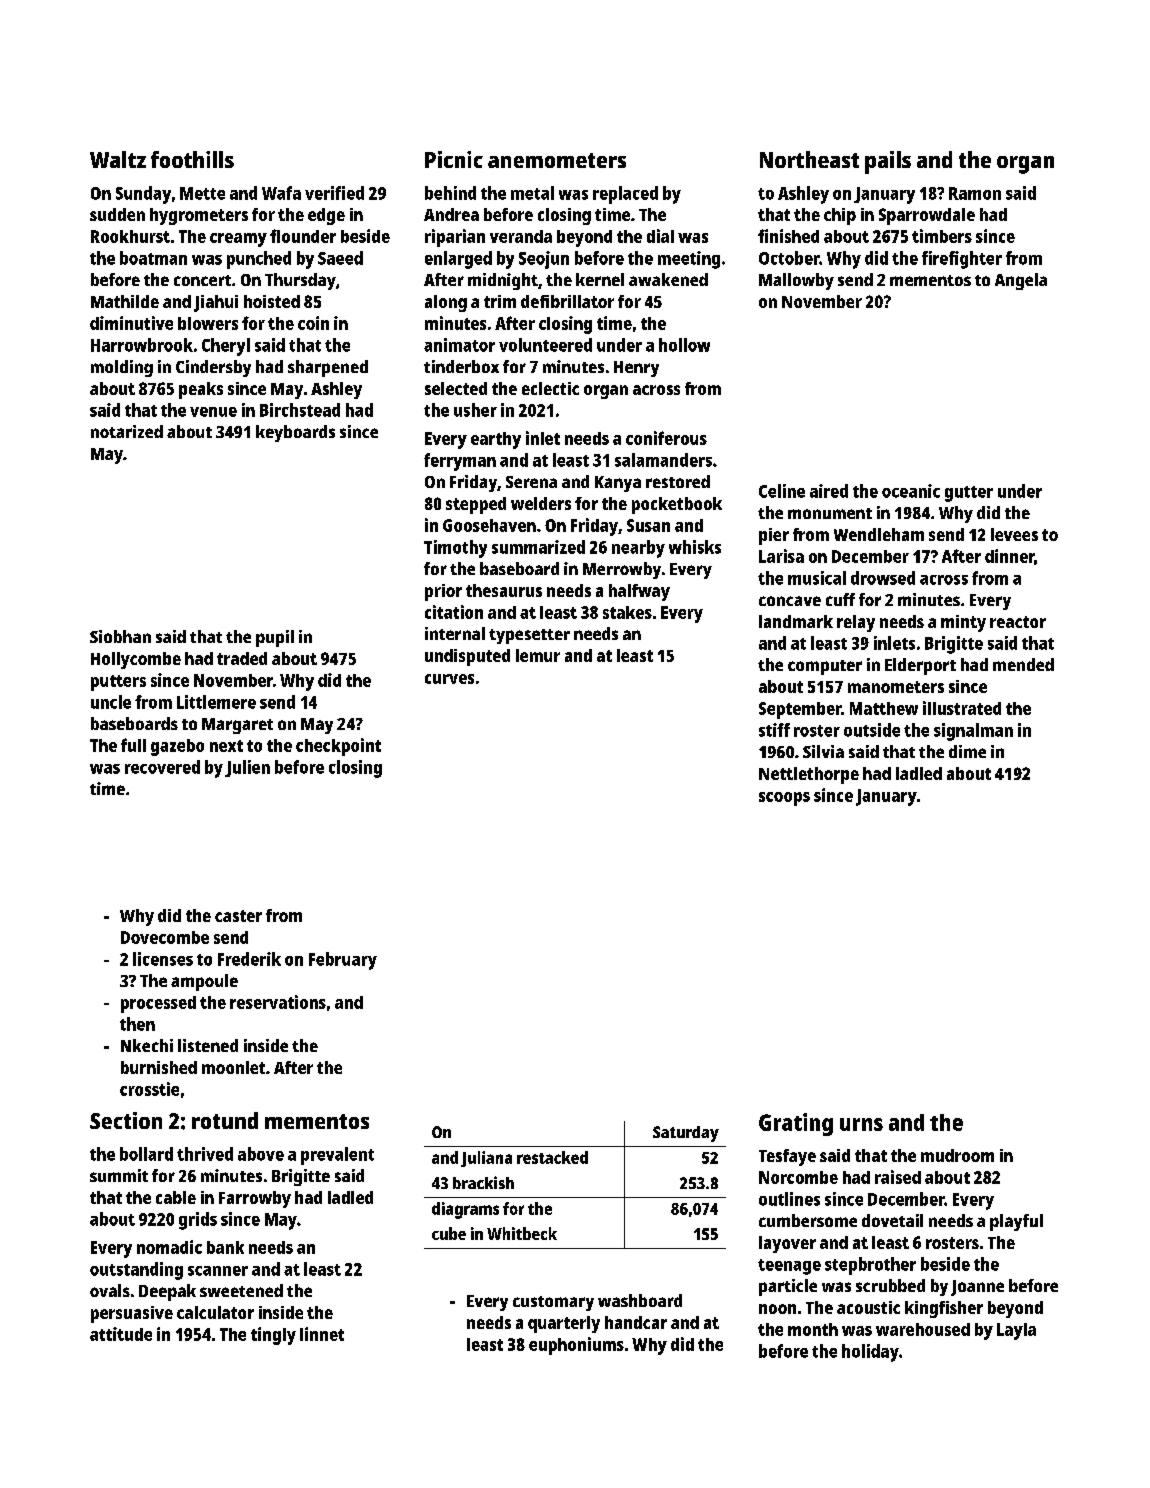  I want to click on euphoniums, so click(576, 1346).
